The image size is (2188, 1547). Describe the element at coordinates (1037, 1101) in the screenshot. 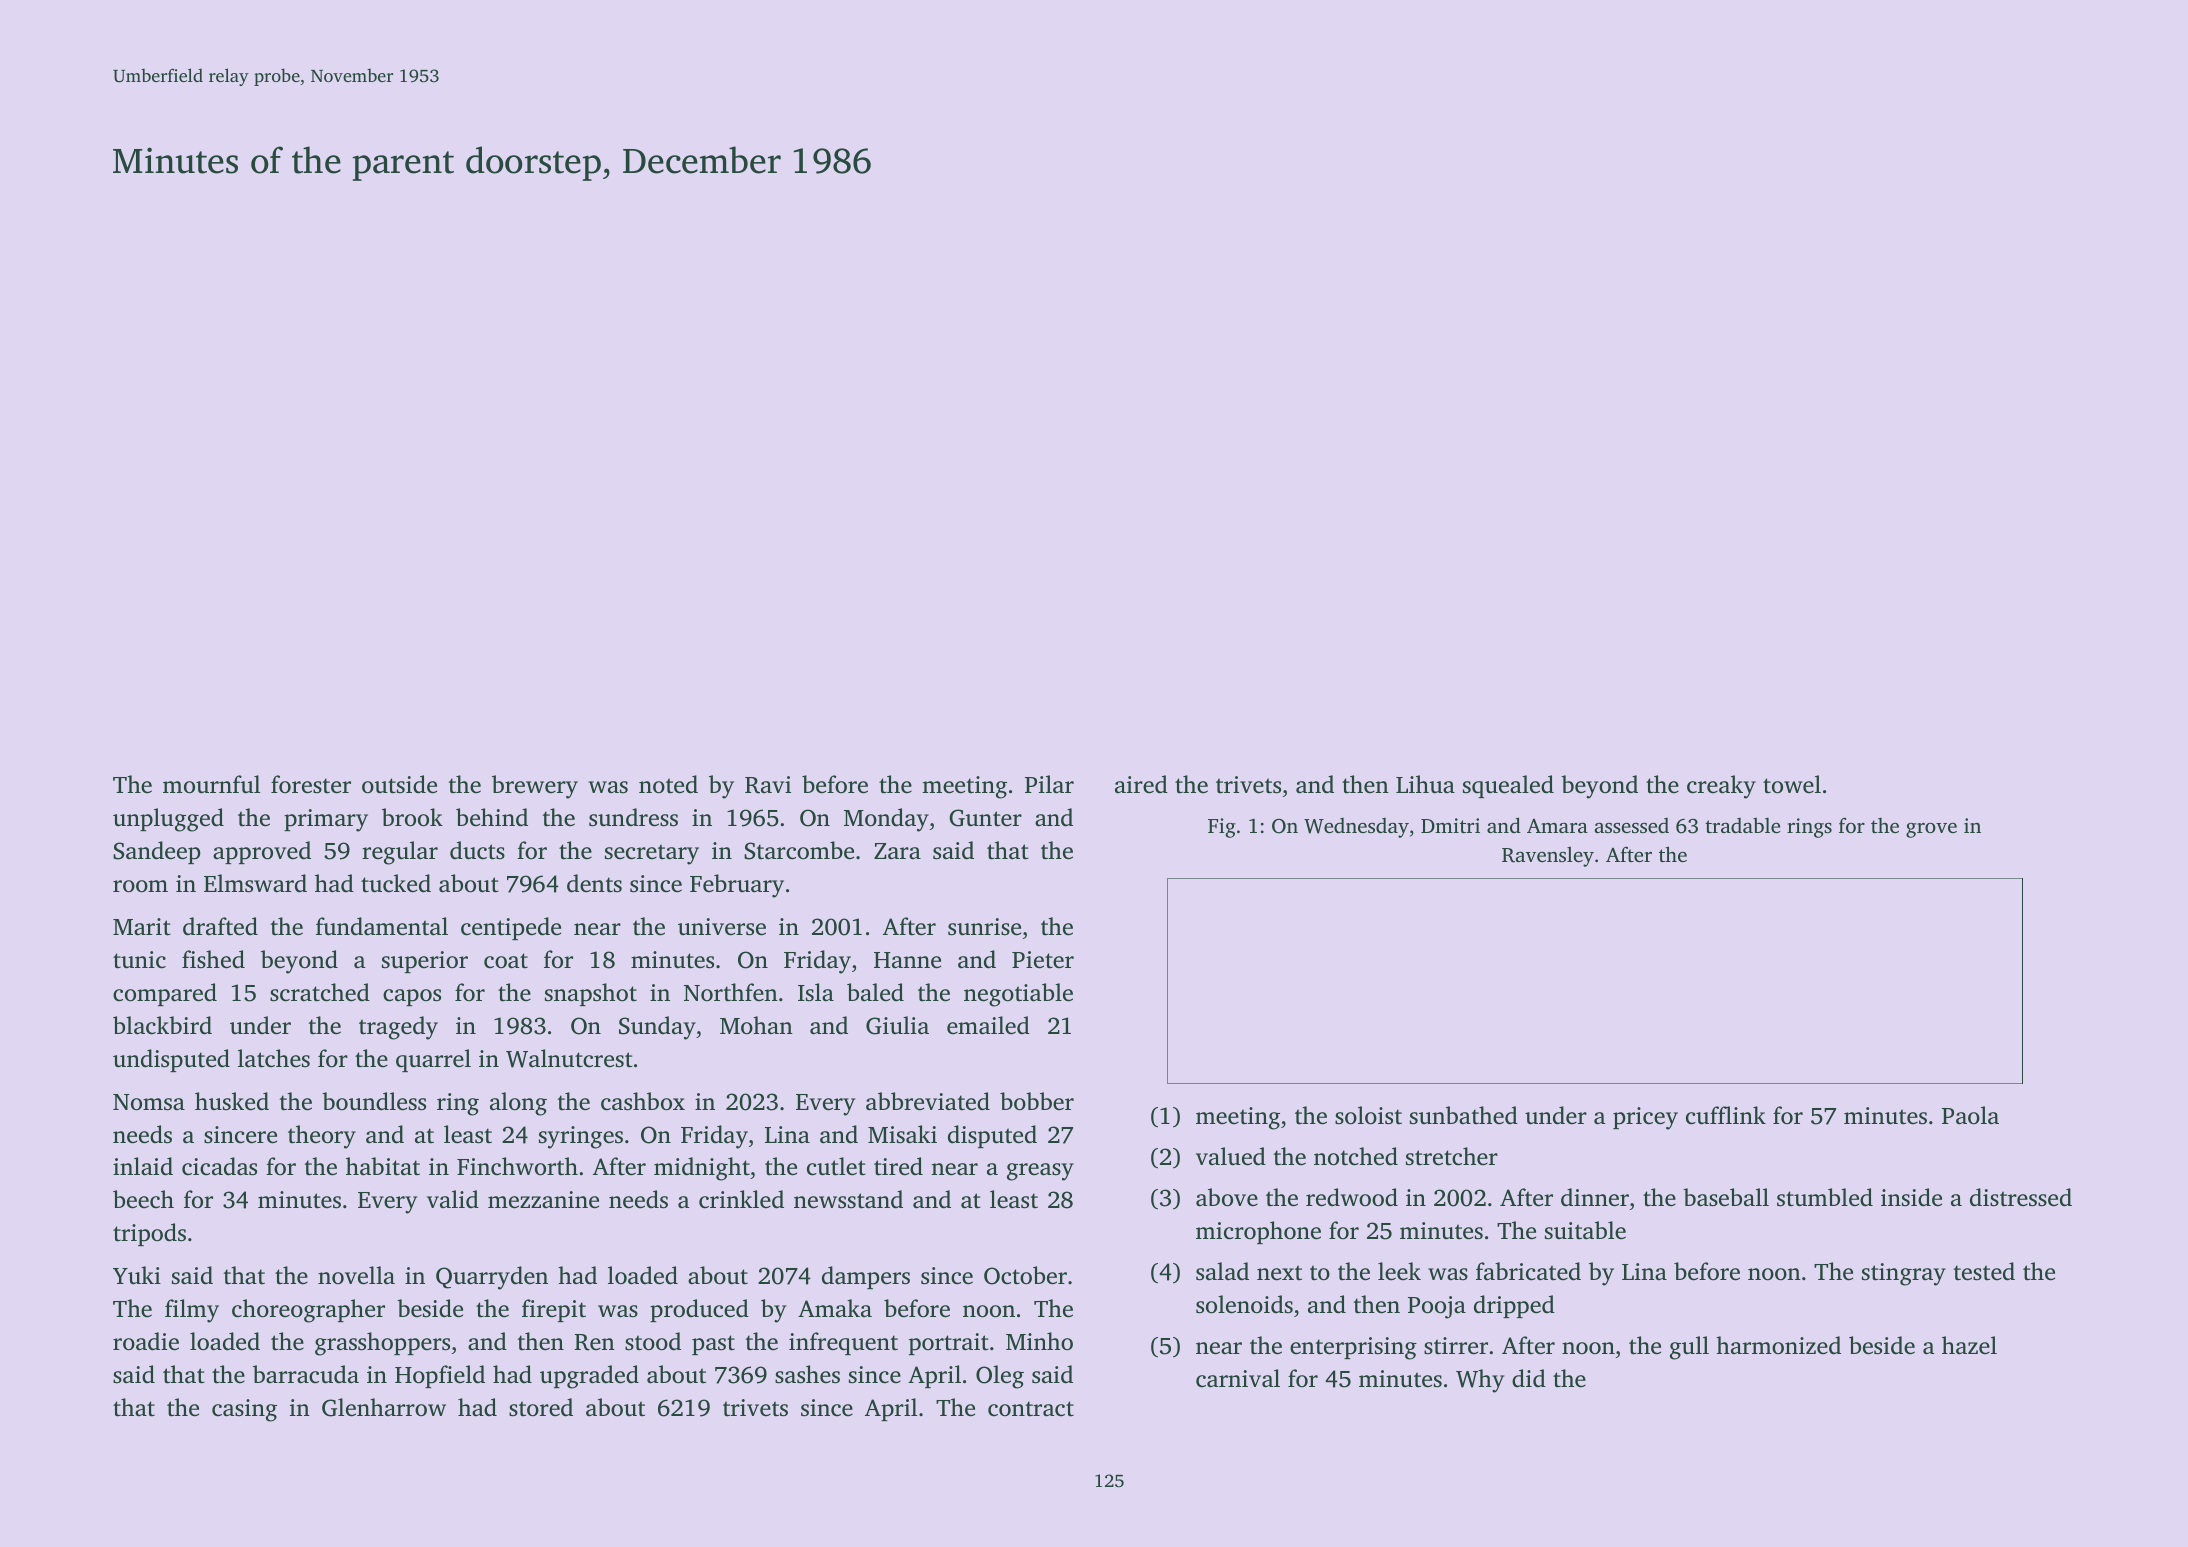

I see `bobber` at that location.
